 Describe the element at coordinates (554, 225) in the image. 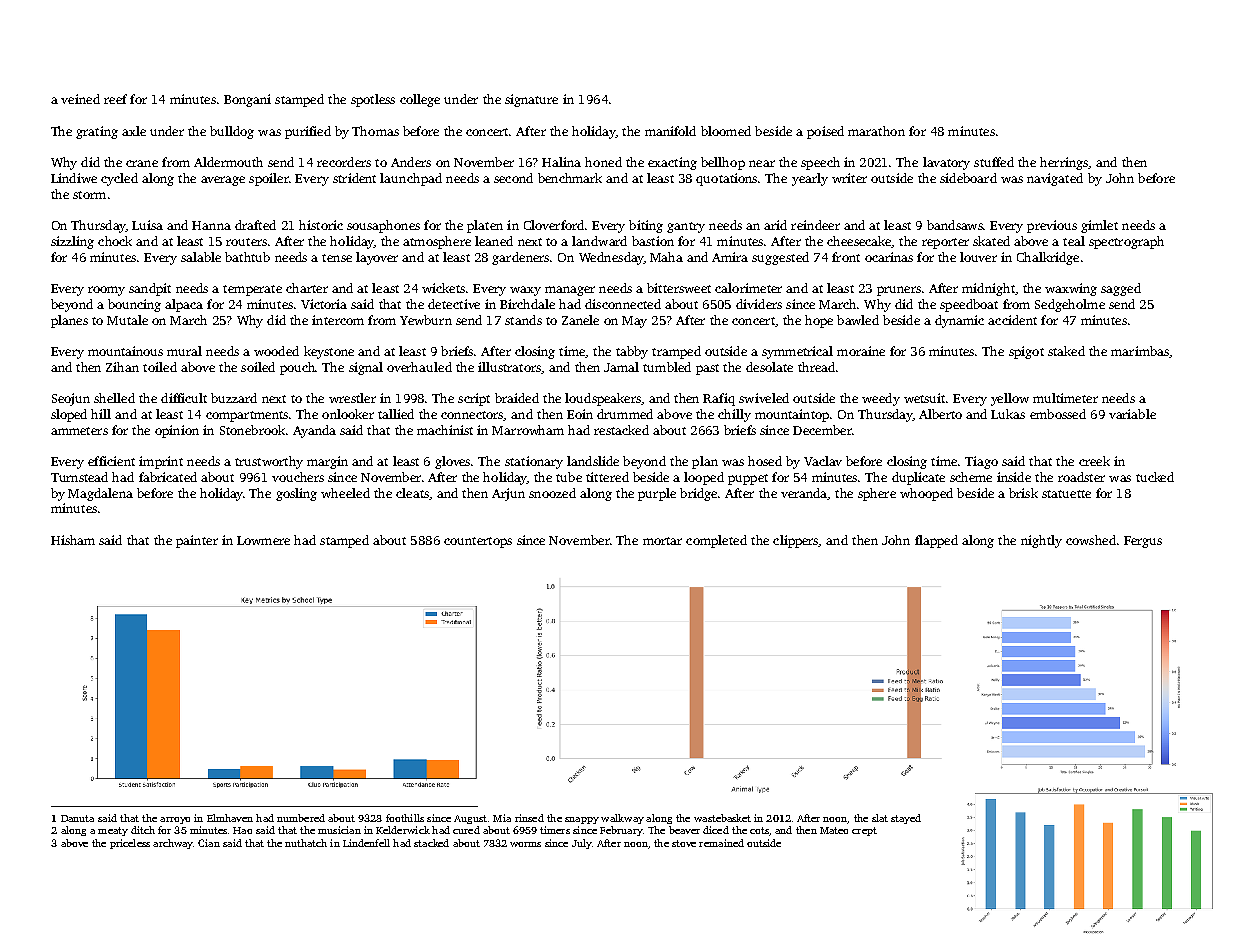

I see `Cloverford` at that location.
